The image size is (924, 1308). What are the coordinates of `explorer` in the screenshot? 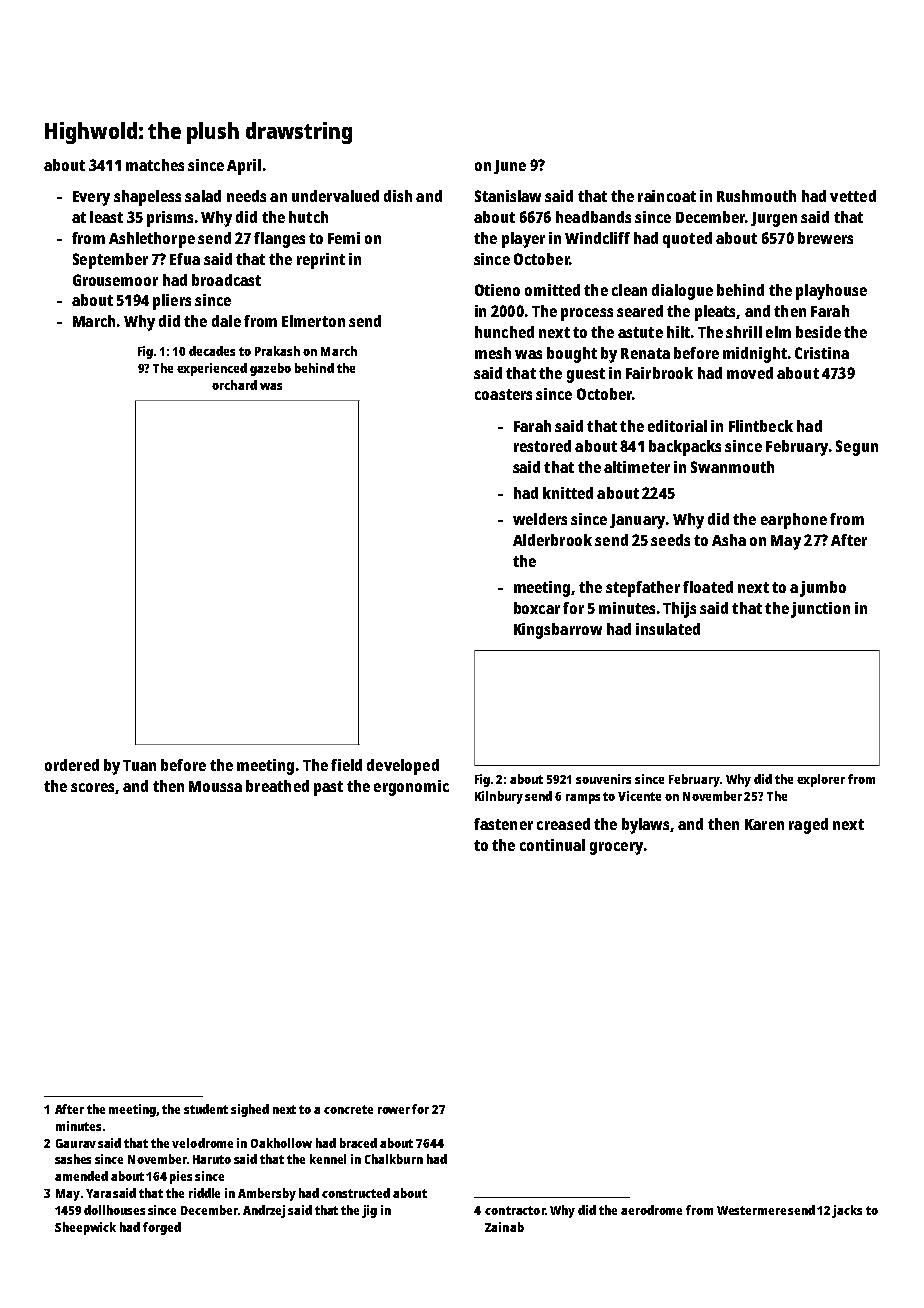 It's located at (821, 780).
